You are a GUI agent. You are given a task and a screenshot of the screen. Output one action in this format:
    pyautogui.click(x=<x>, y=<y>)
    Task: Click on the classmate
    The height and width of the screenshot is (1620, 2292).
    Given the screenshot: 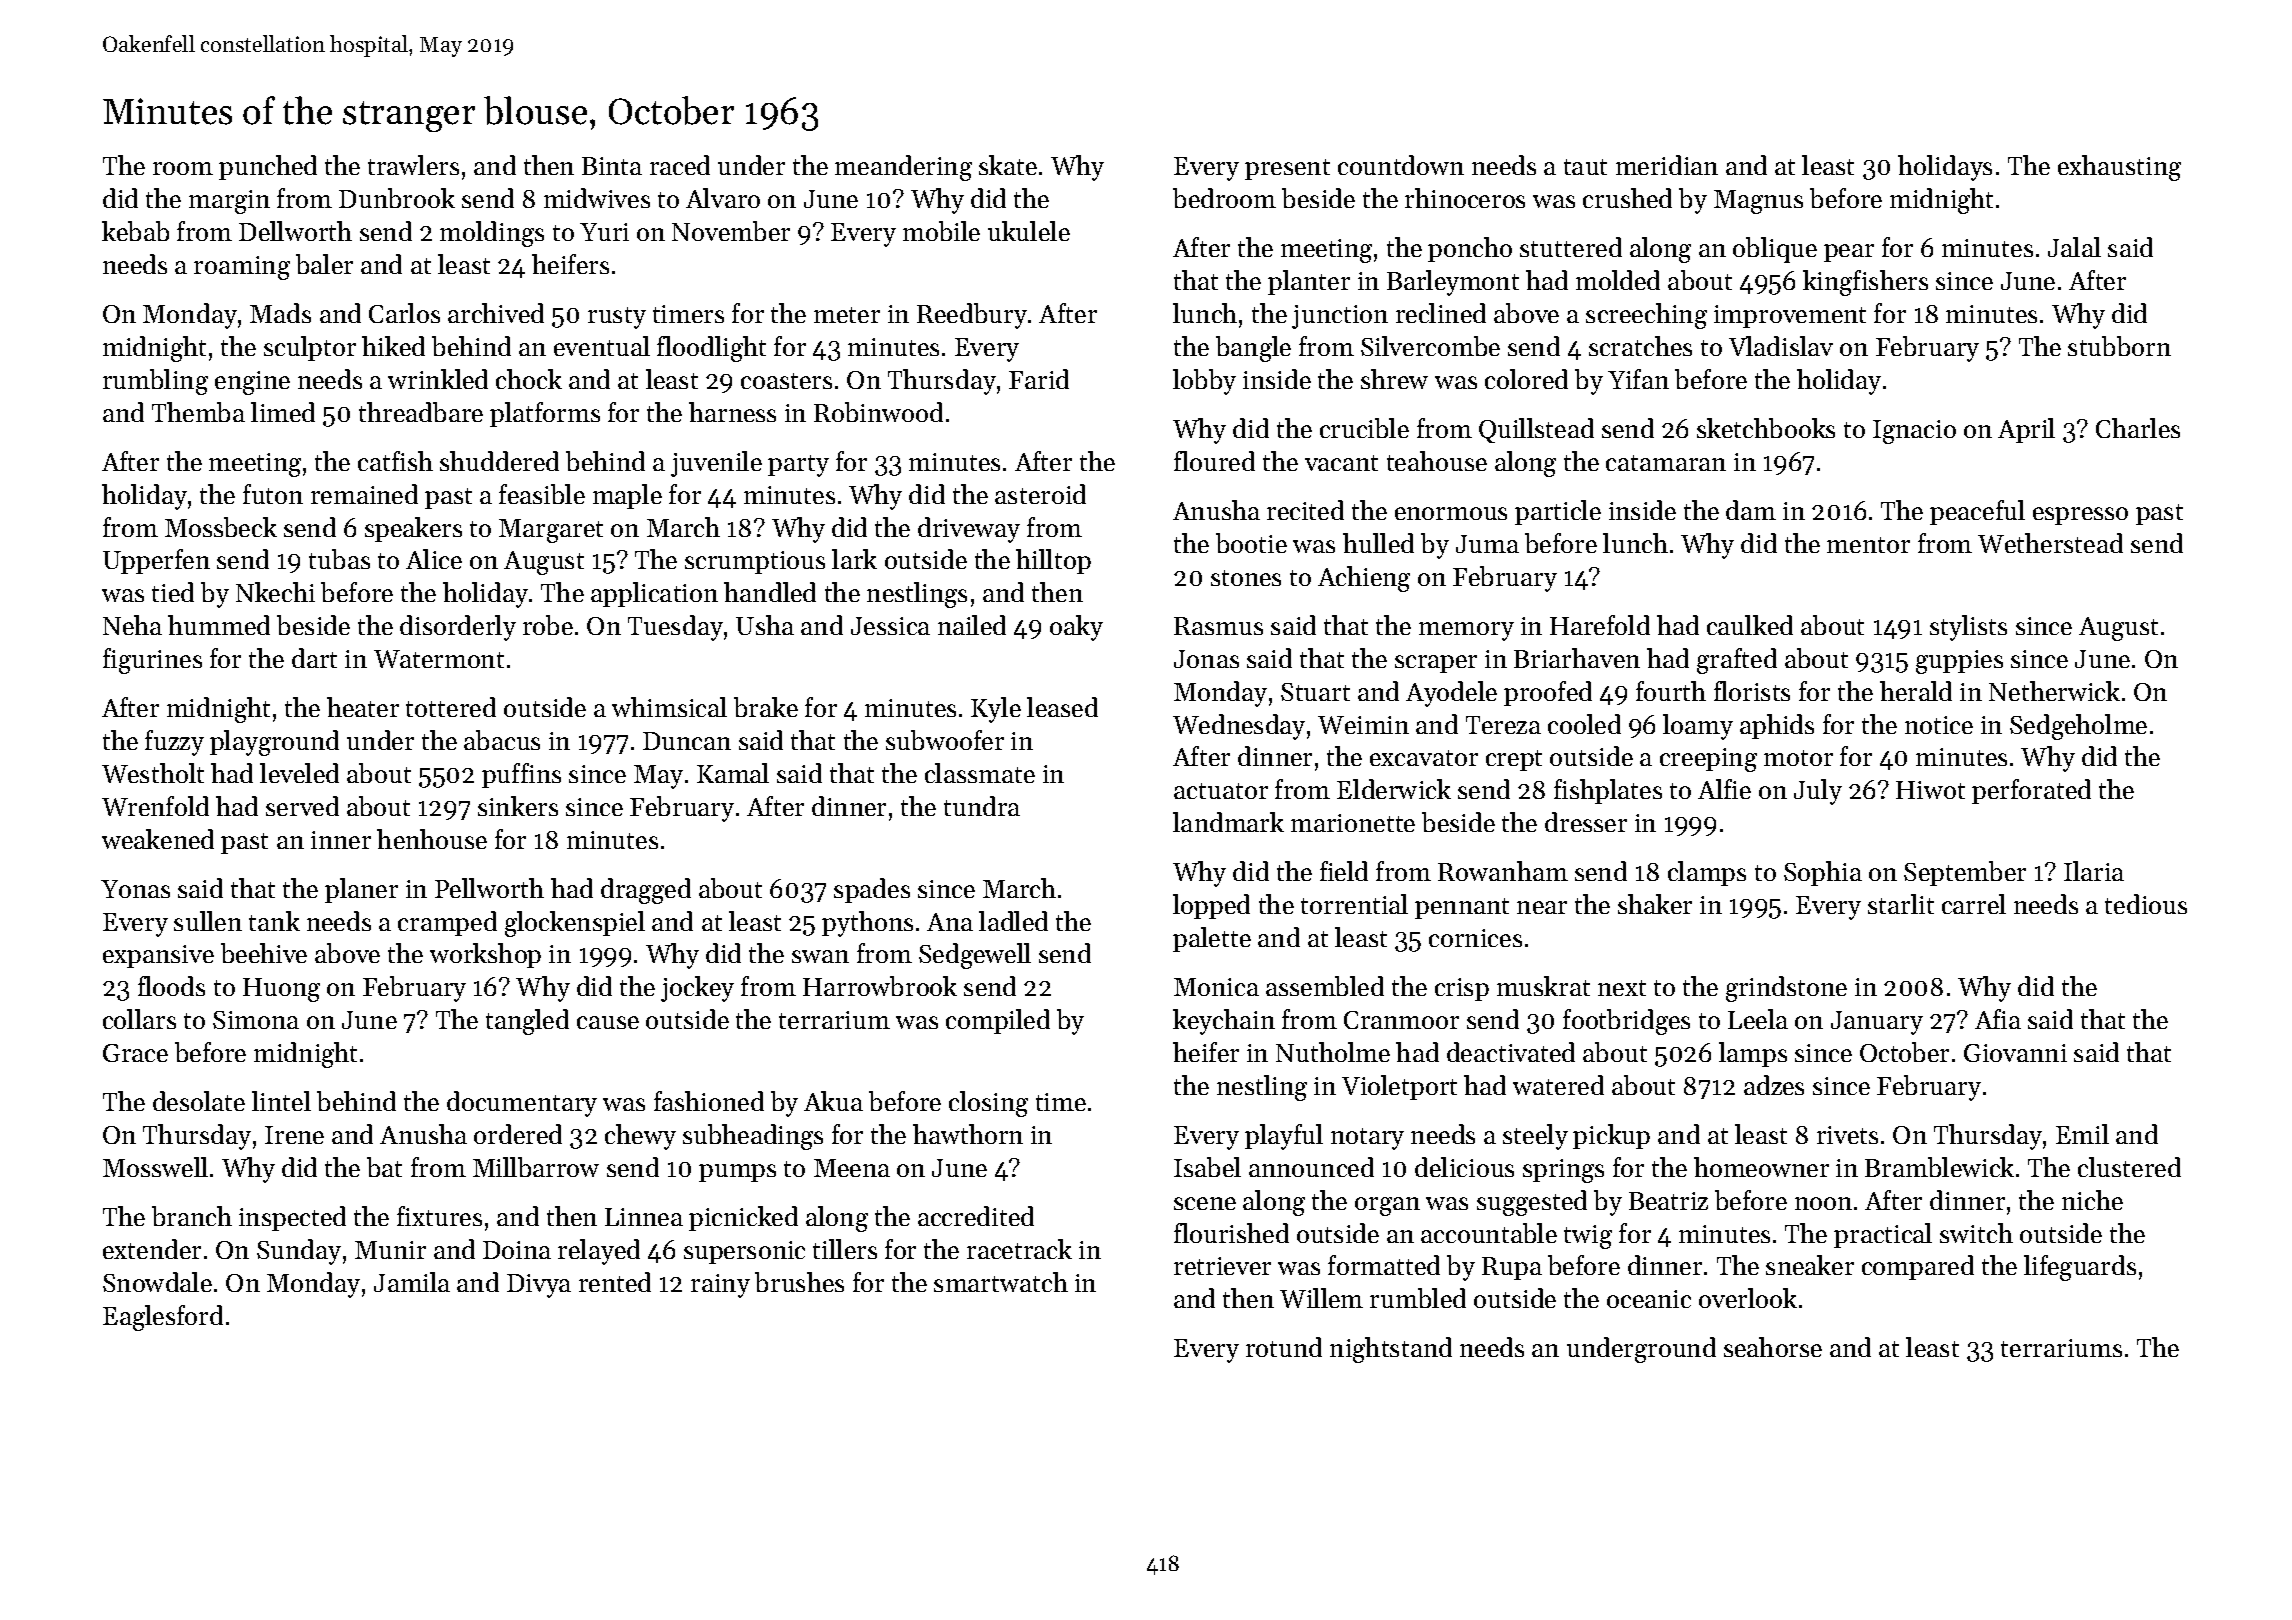 What is the action you would take?
    pyautogui.click(x=980, y=773)
